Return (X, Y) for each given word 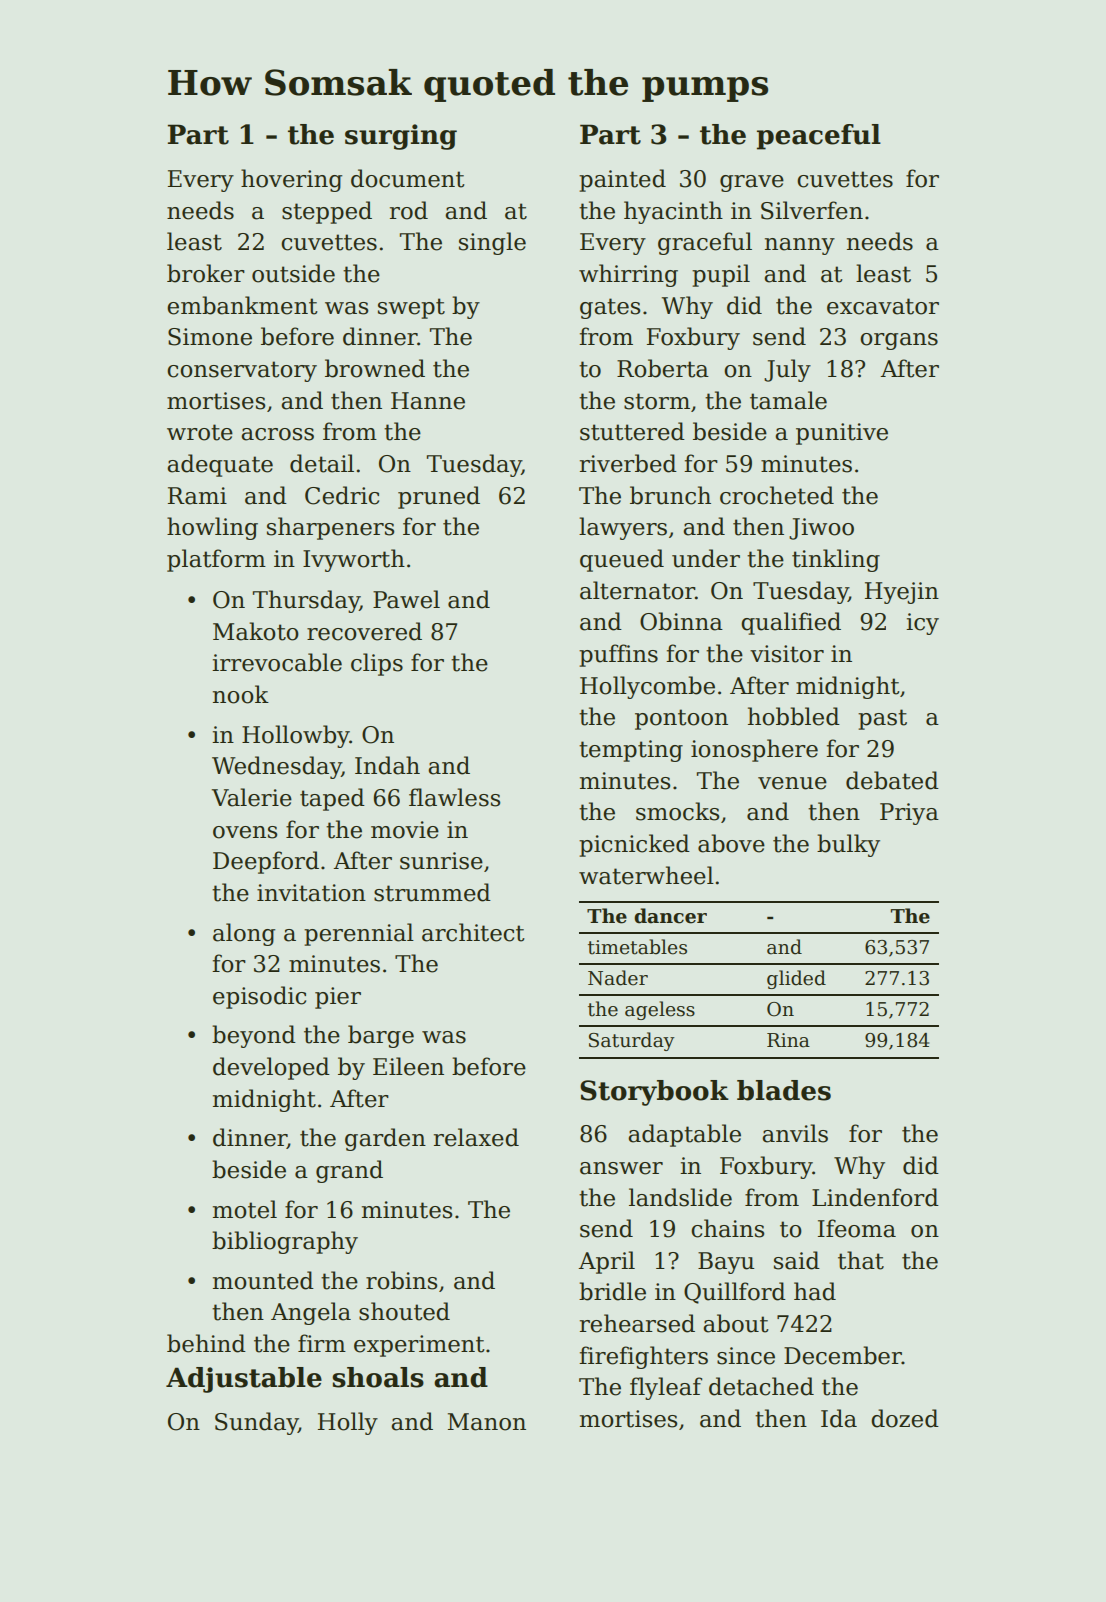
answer (621, 1168)
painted (622, 180)
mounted (263, 1280)
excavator (883, 306)
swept (411, 308)
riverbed (628, 463)
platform (216, 560)
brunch (670, 495)
